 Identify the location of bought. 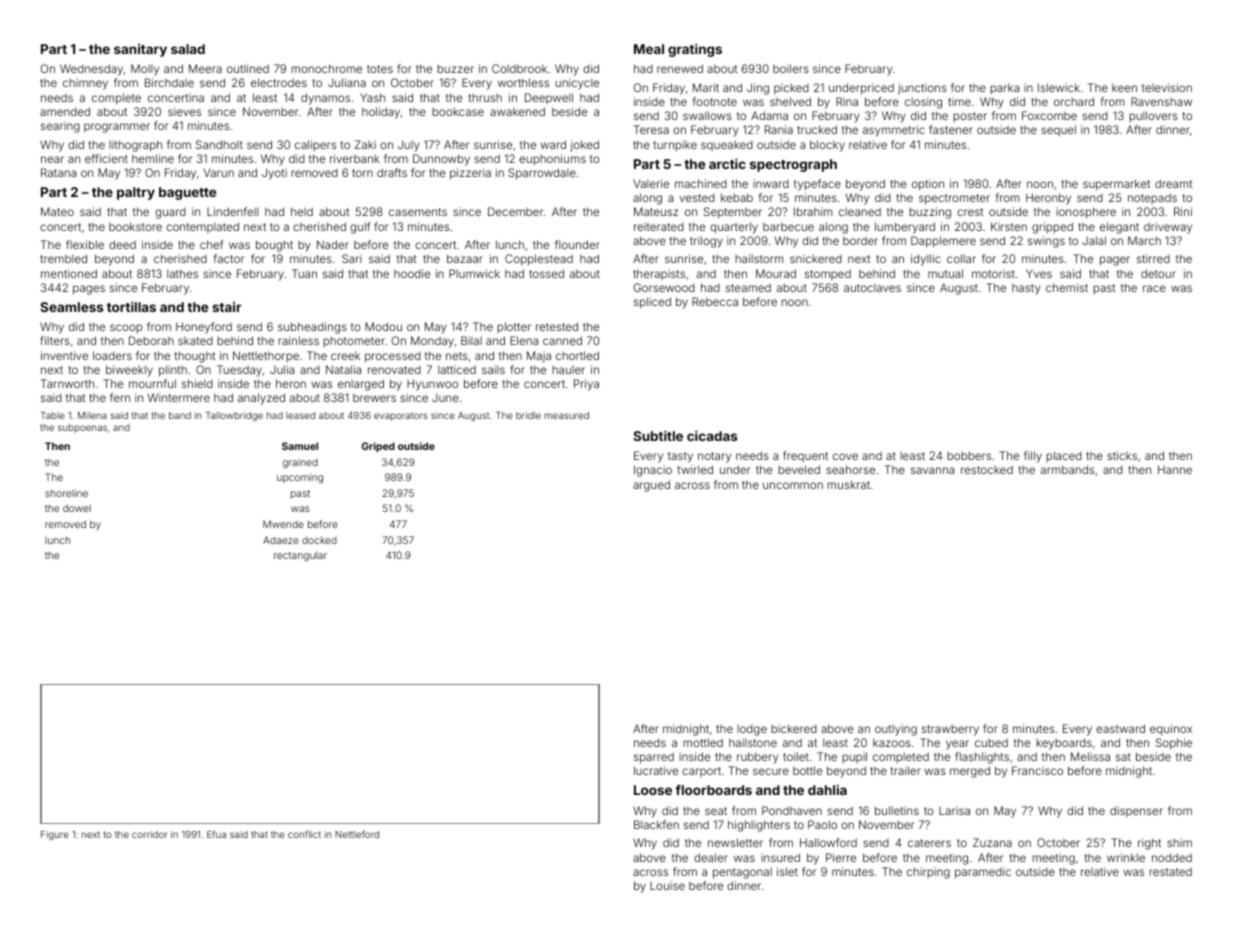
(274, 246).
